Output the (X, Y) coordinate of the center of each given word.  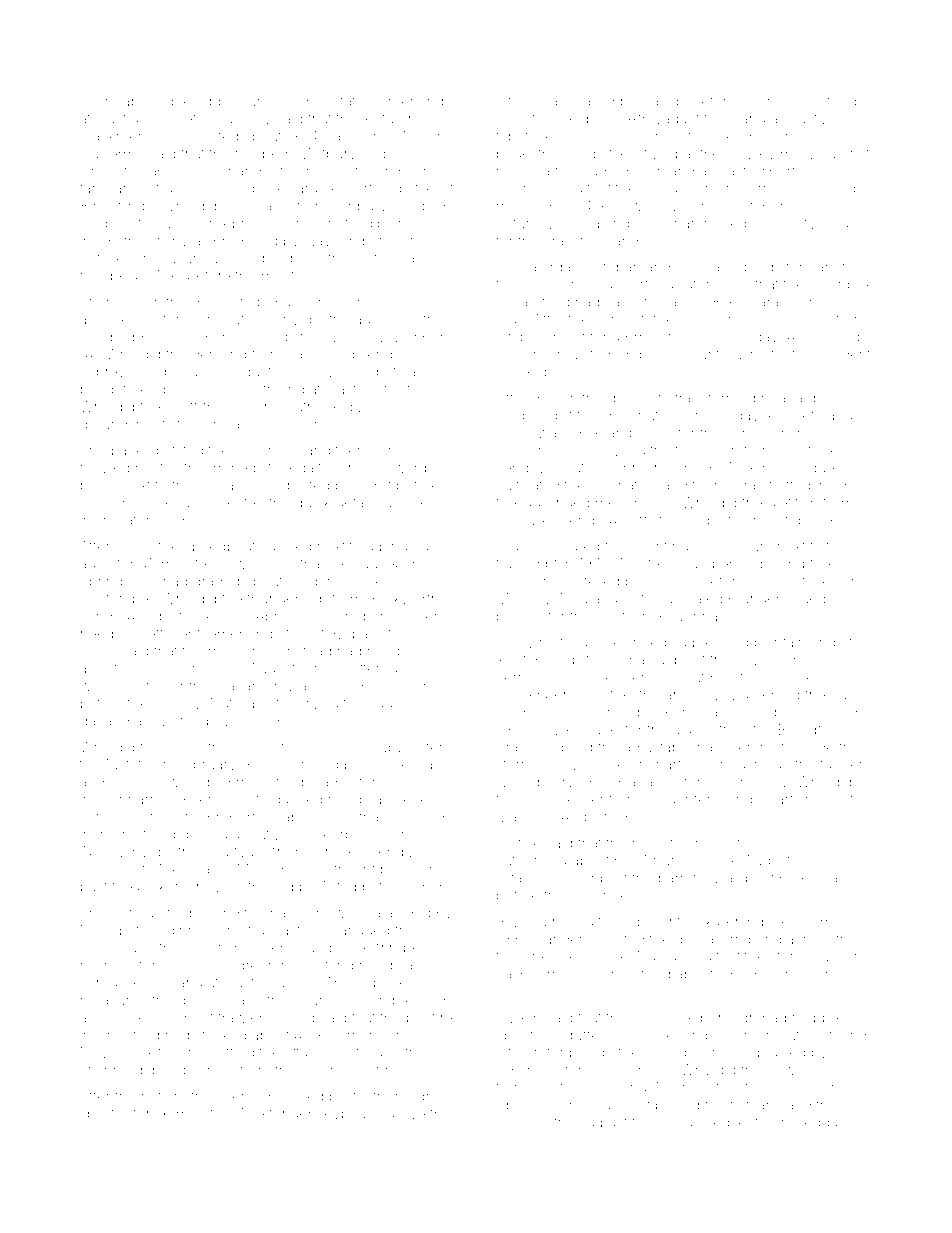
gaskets (178, 120)
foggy (846, 102)
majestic (263, 783)
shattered (367, 668)
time (816, 581)
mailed (592, 101)
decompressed (395, 1001)
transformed (715, 398)
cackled (286, 546)
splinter (104, 1115)
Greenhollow (539, 450)
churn (813, 921)
